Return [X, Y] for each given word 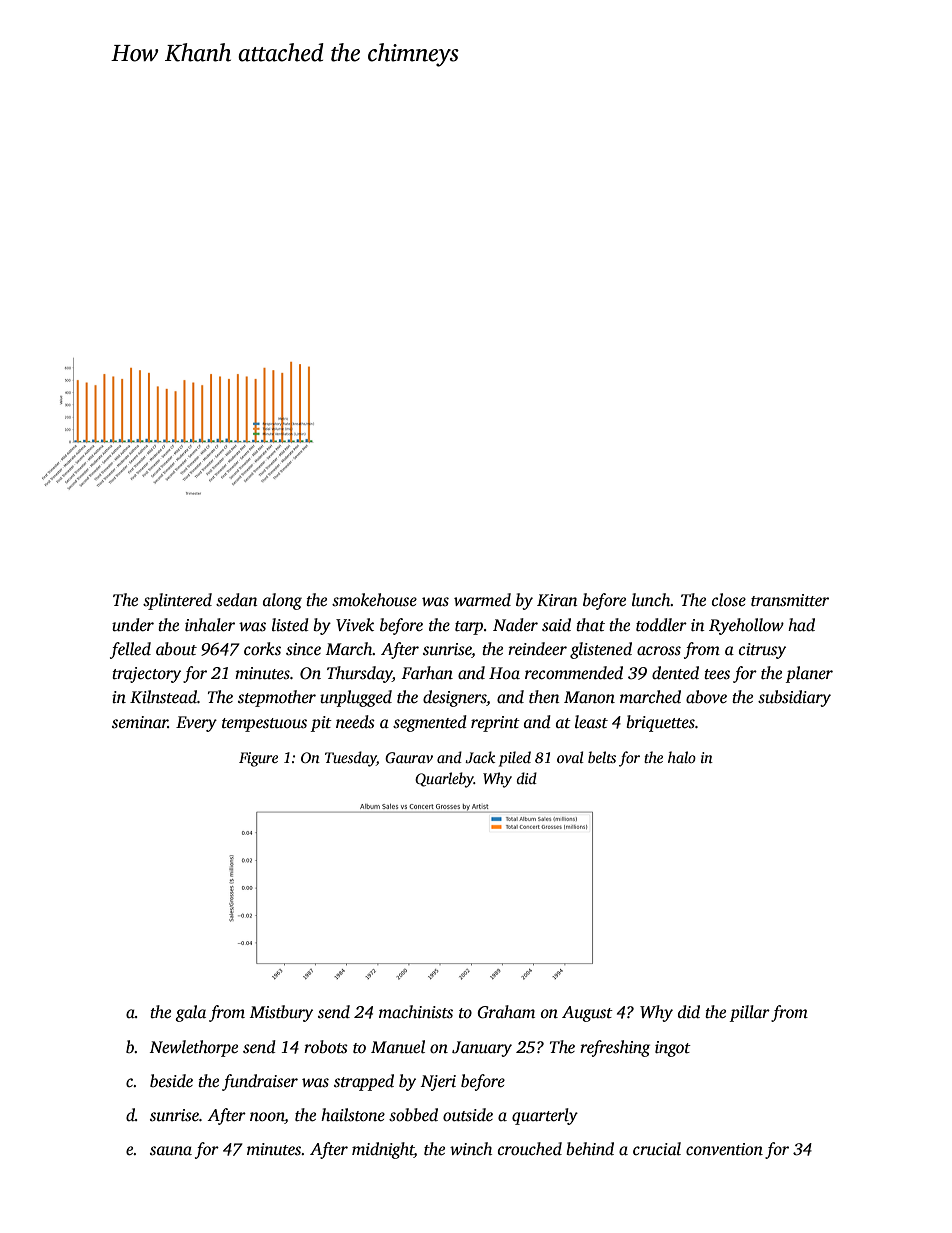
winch [471, 1148]
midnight [383, 1150]
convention [724, 1149]
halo [682, 757]
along [282, 601]
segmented [430, 723]
